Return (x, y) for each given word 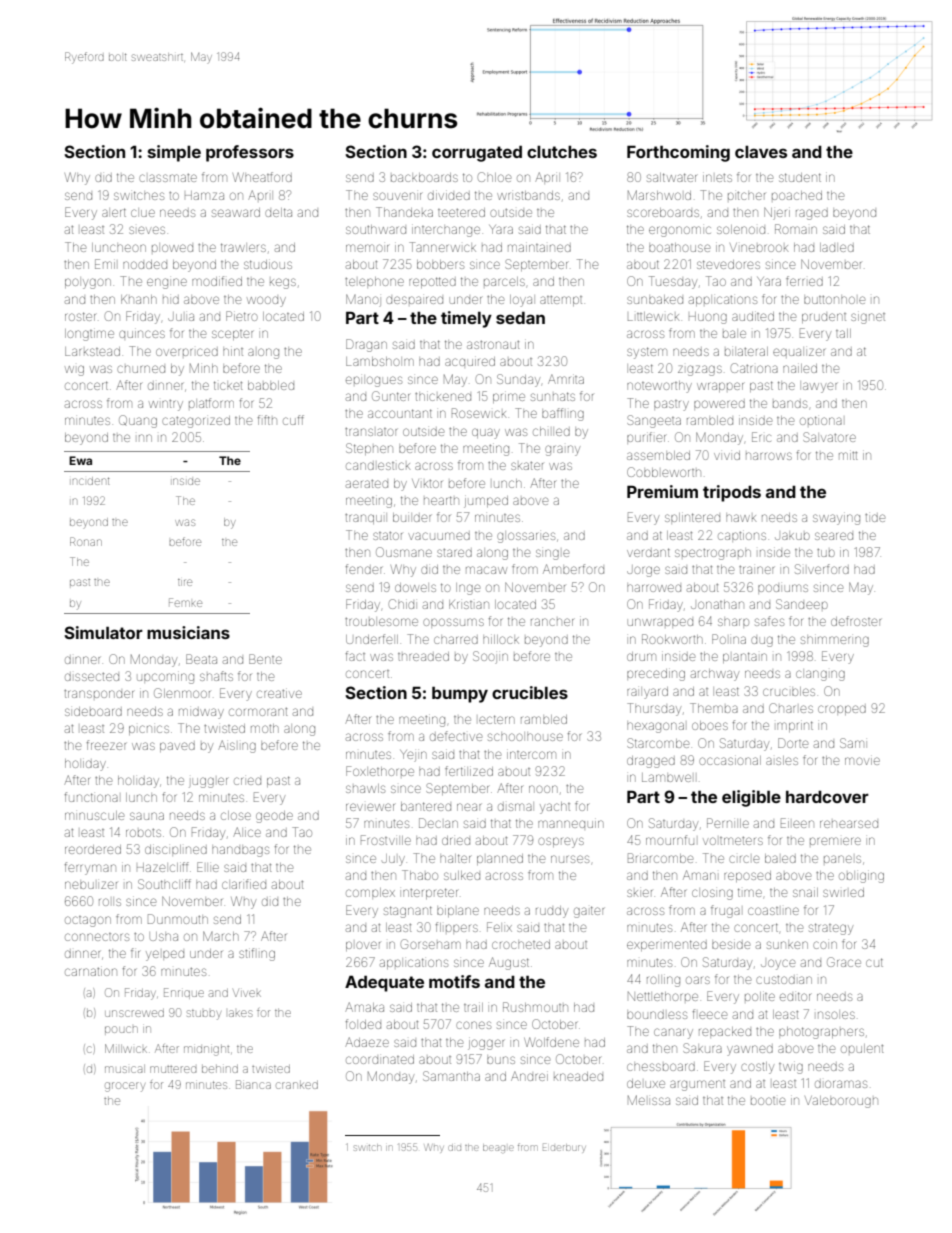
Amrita (566, 379)
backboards (424, 177)
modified (217, 281)
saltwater (672, 177)
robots (143, 833)
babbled (271, 385)
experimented (667, 945)
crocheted (521, 944)
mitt (848, 456)
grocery (125, 1087)
